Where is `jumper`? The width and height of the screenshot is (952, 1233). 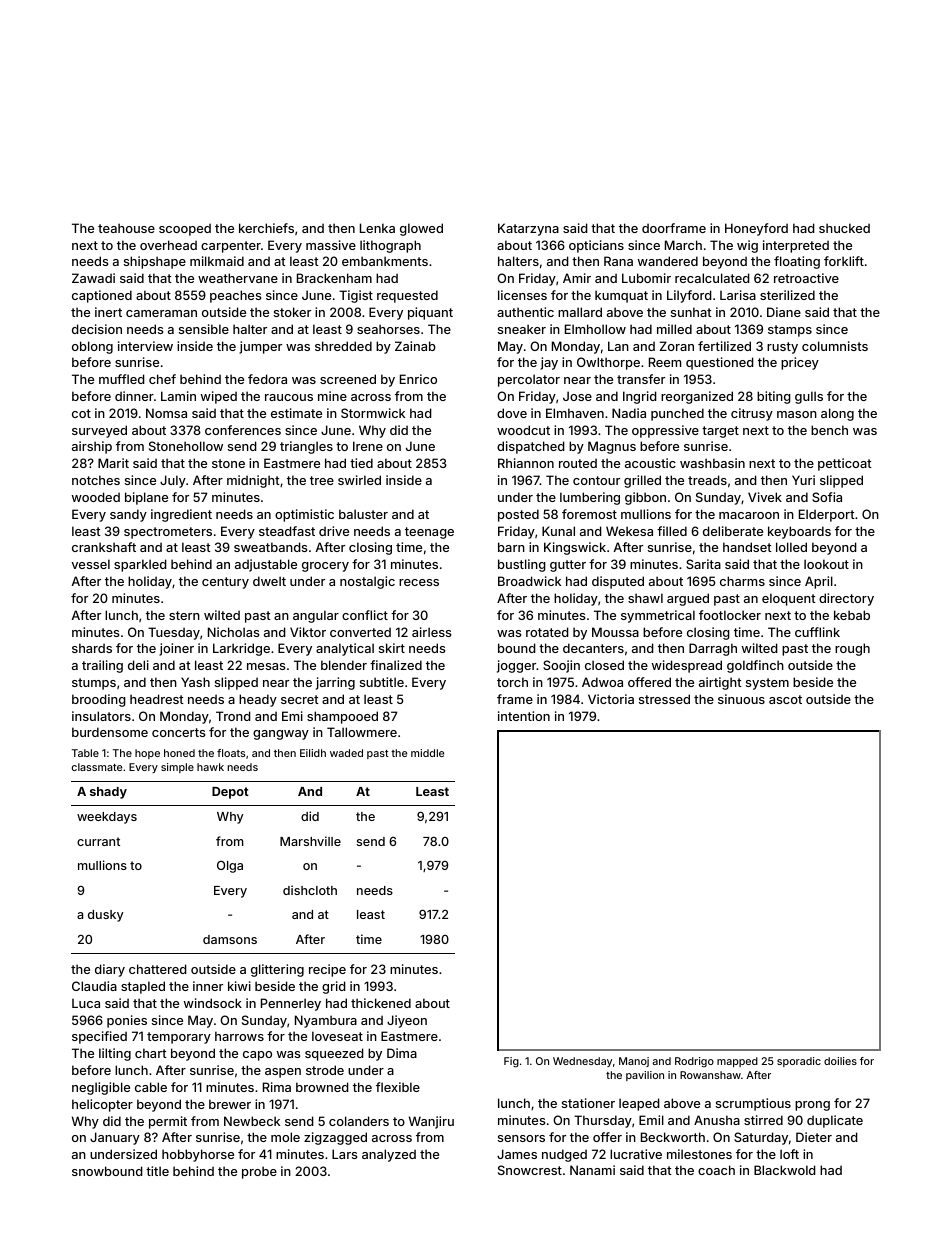 jumper is located at coordinates (260, 347).
